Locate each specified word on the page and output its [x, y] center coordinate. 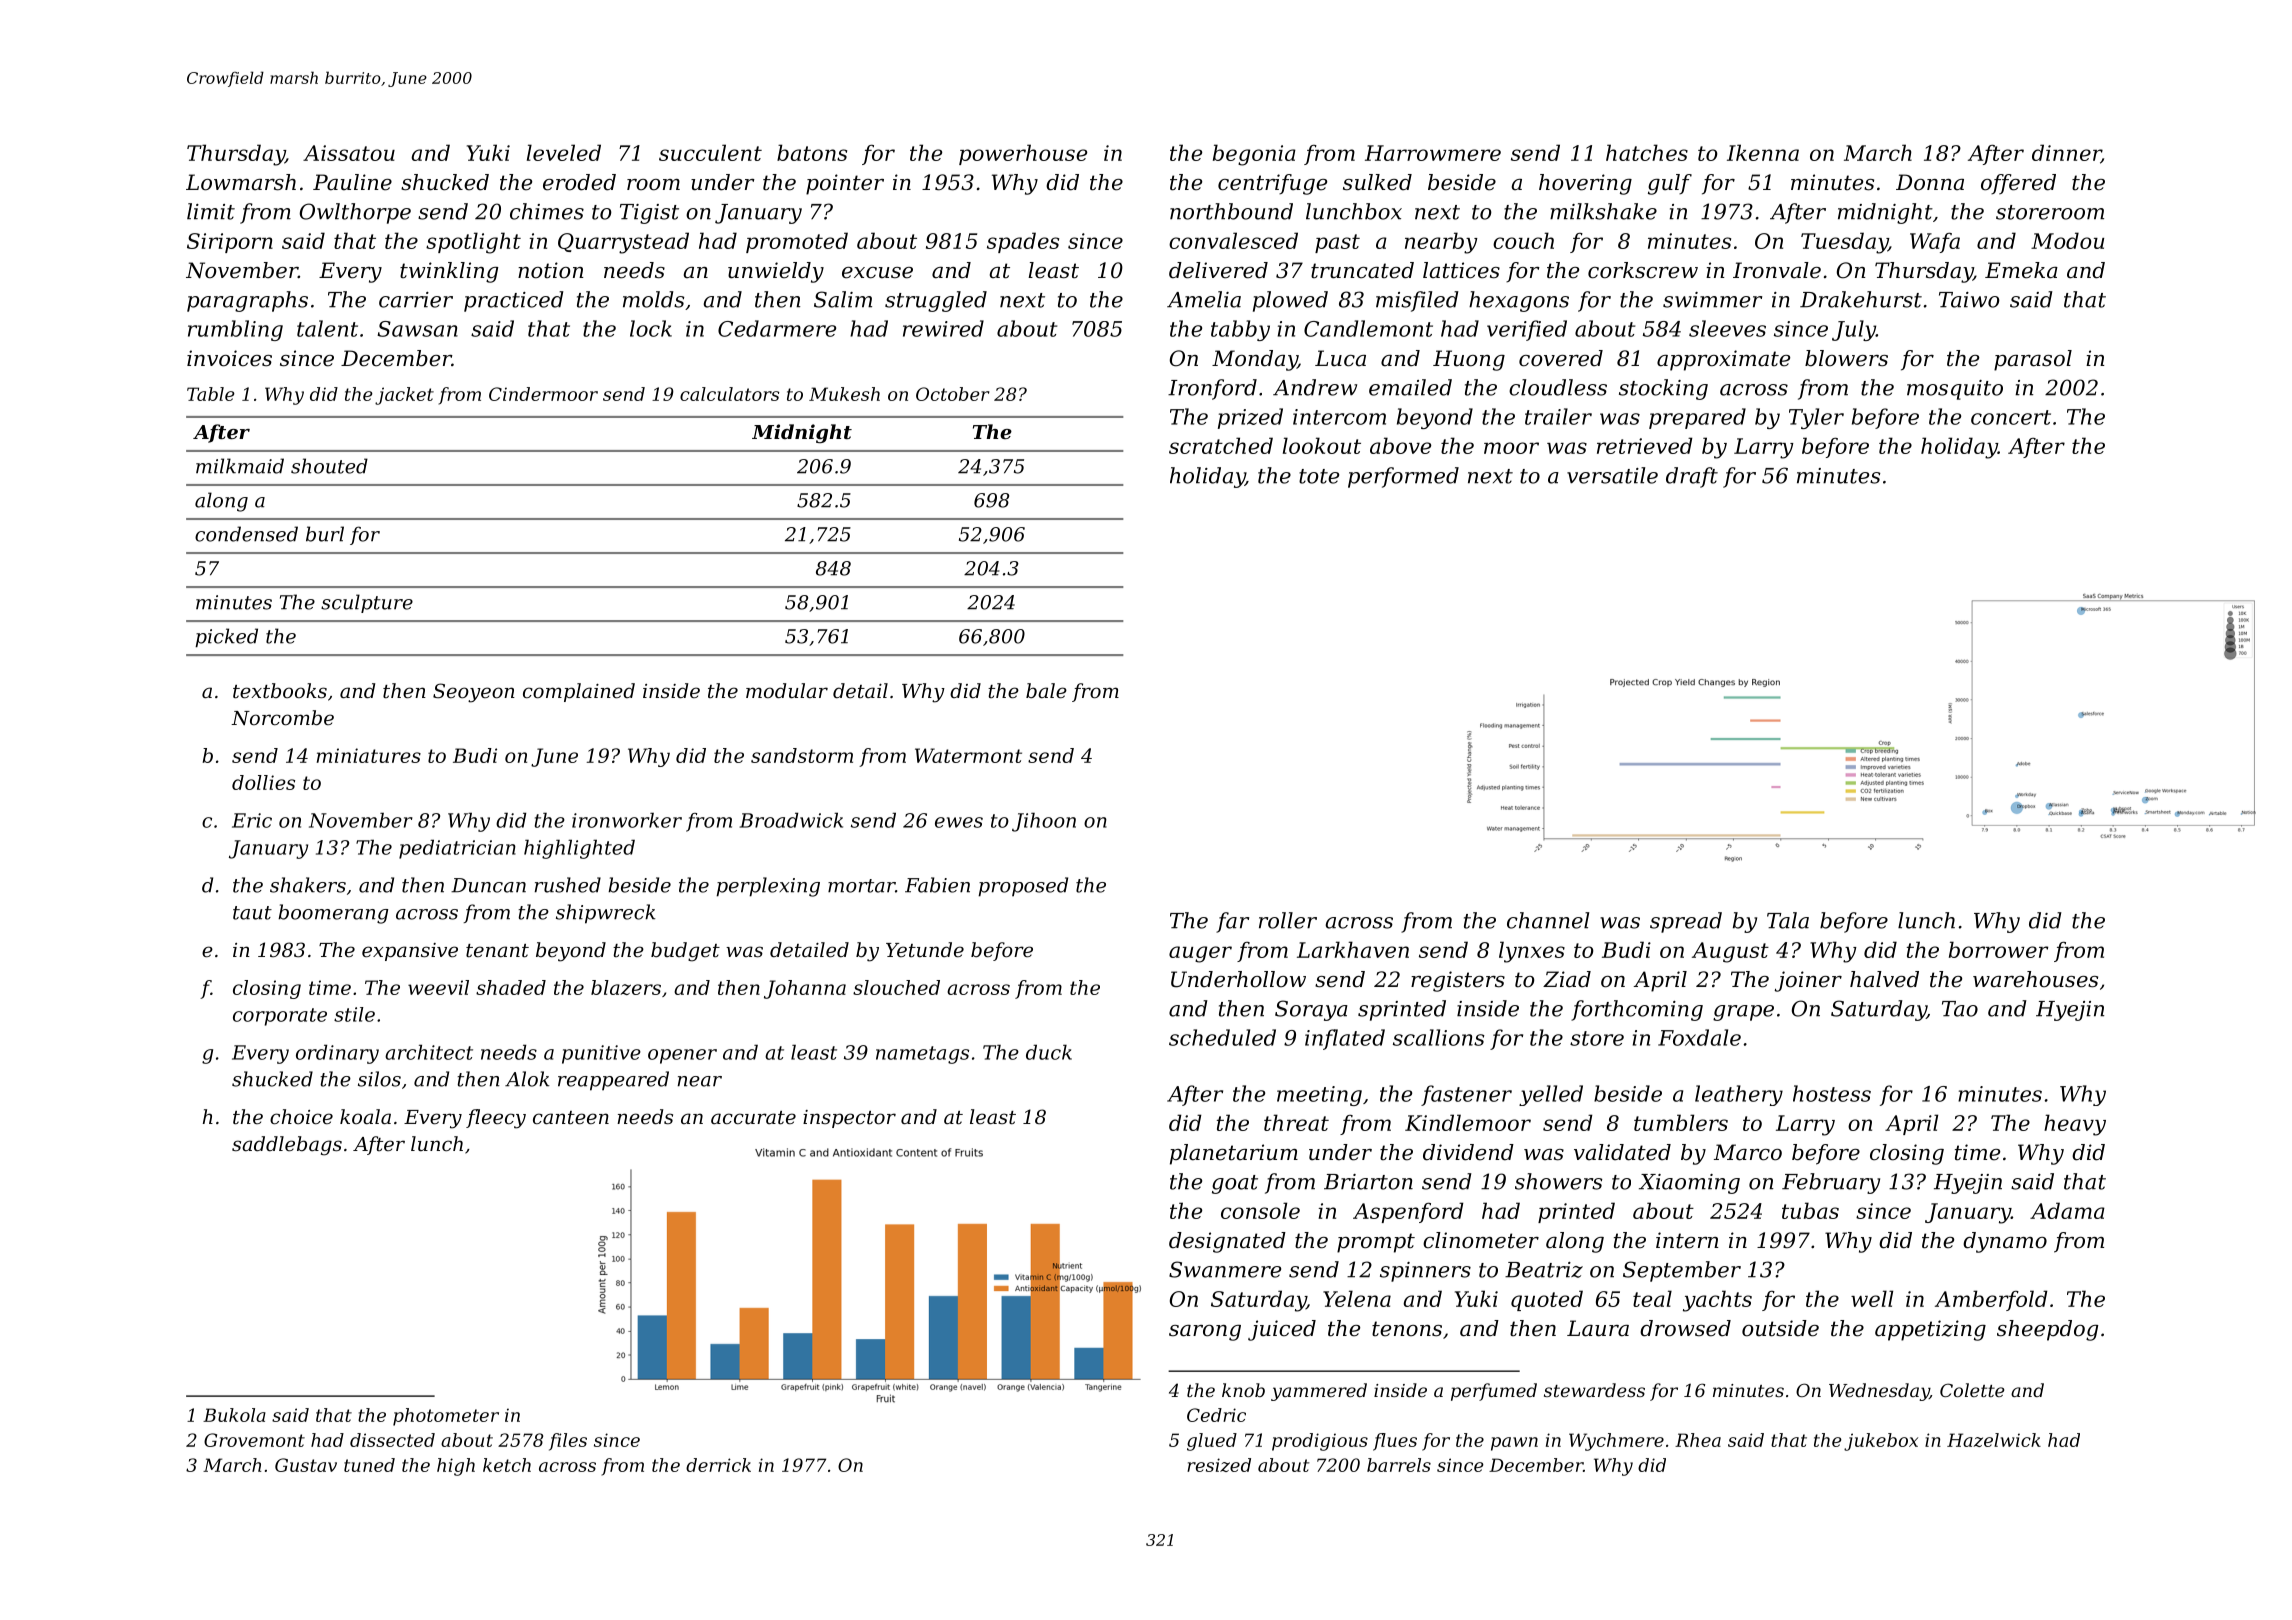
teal [1652, 1298]
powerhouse [1023, 154]
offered [2018, 184]
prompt [1376, 1243]
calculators [729, 394]
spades [1023, 242]
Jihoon [1044, 822]
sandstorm [802, 755]
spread [1686, 922]
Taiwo [1969, 300]
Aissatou [349, 153]
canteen [571, 1118]
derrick [718, 1465]
